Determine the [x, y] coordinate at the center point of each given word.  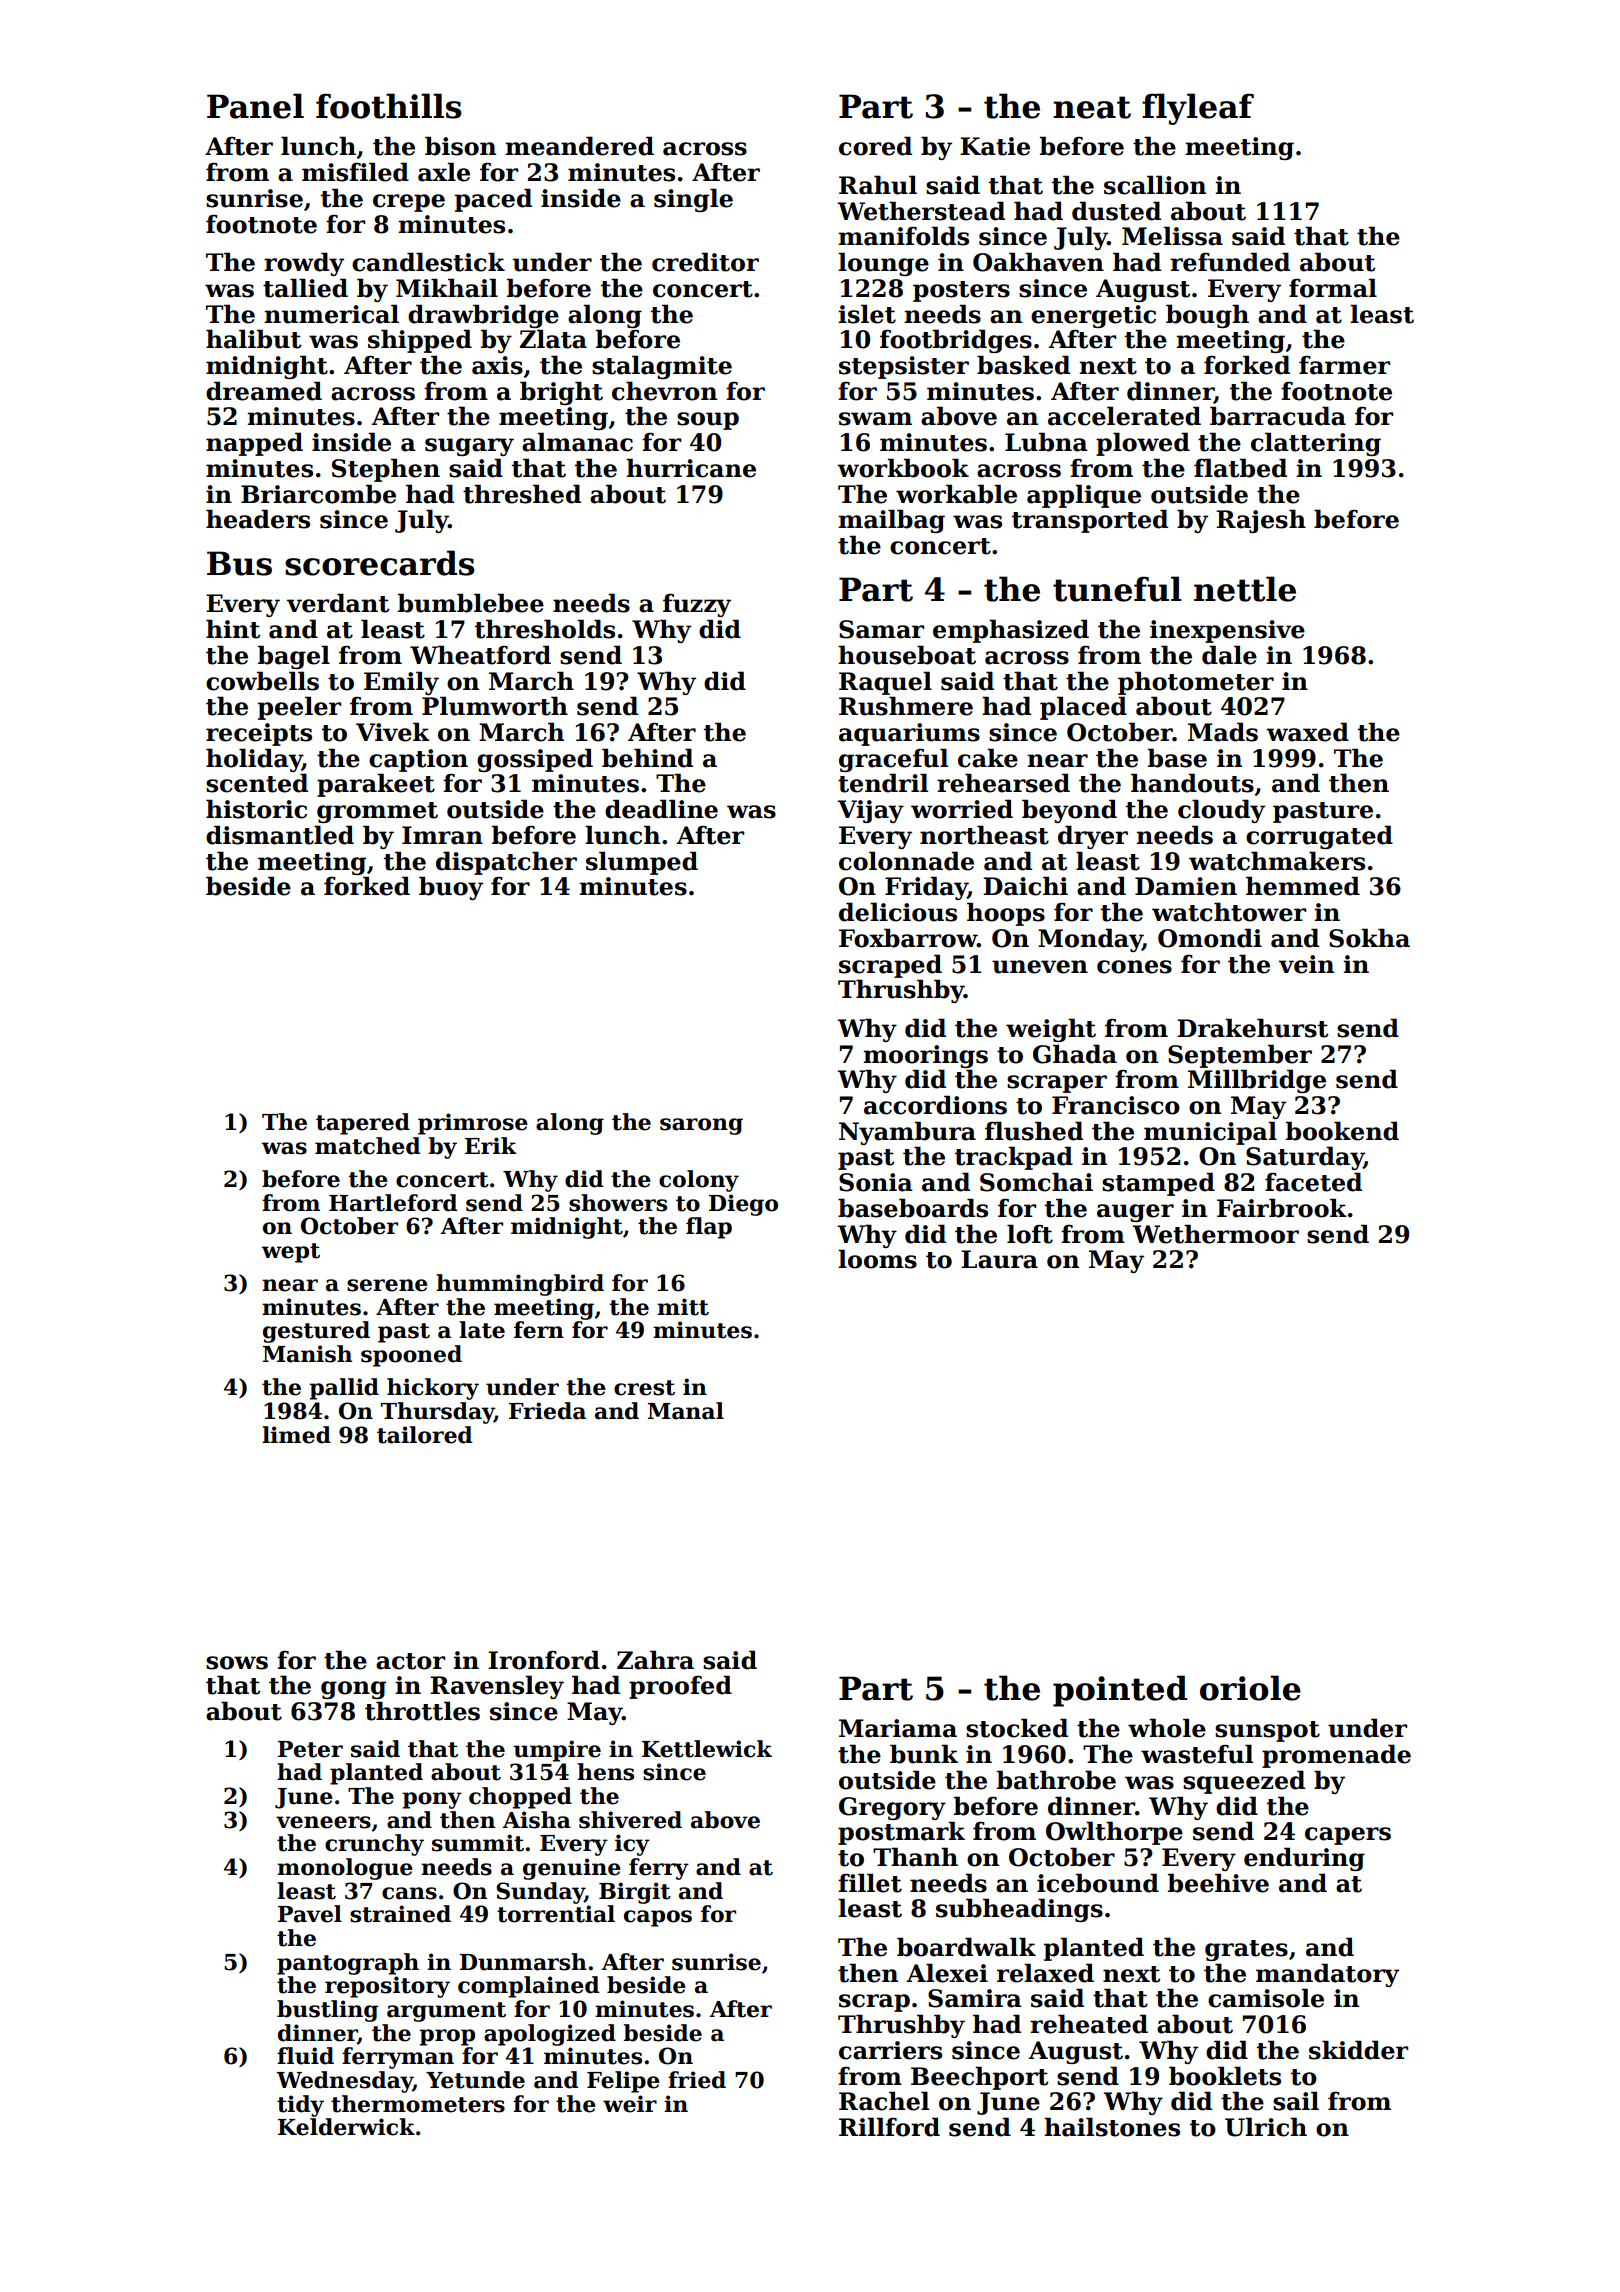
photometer [1196, 683]
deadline [661, 809]
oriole [1250, 1688]
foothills [389, 106]
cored [875, 146]
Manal [686, 1411]
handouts [1192, 783]
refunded [1230, 262]
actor [410, 1661]
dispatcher [506, 863]
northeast [984, 835]
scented [257, 783]
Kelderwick [346, 2127]
